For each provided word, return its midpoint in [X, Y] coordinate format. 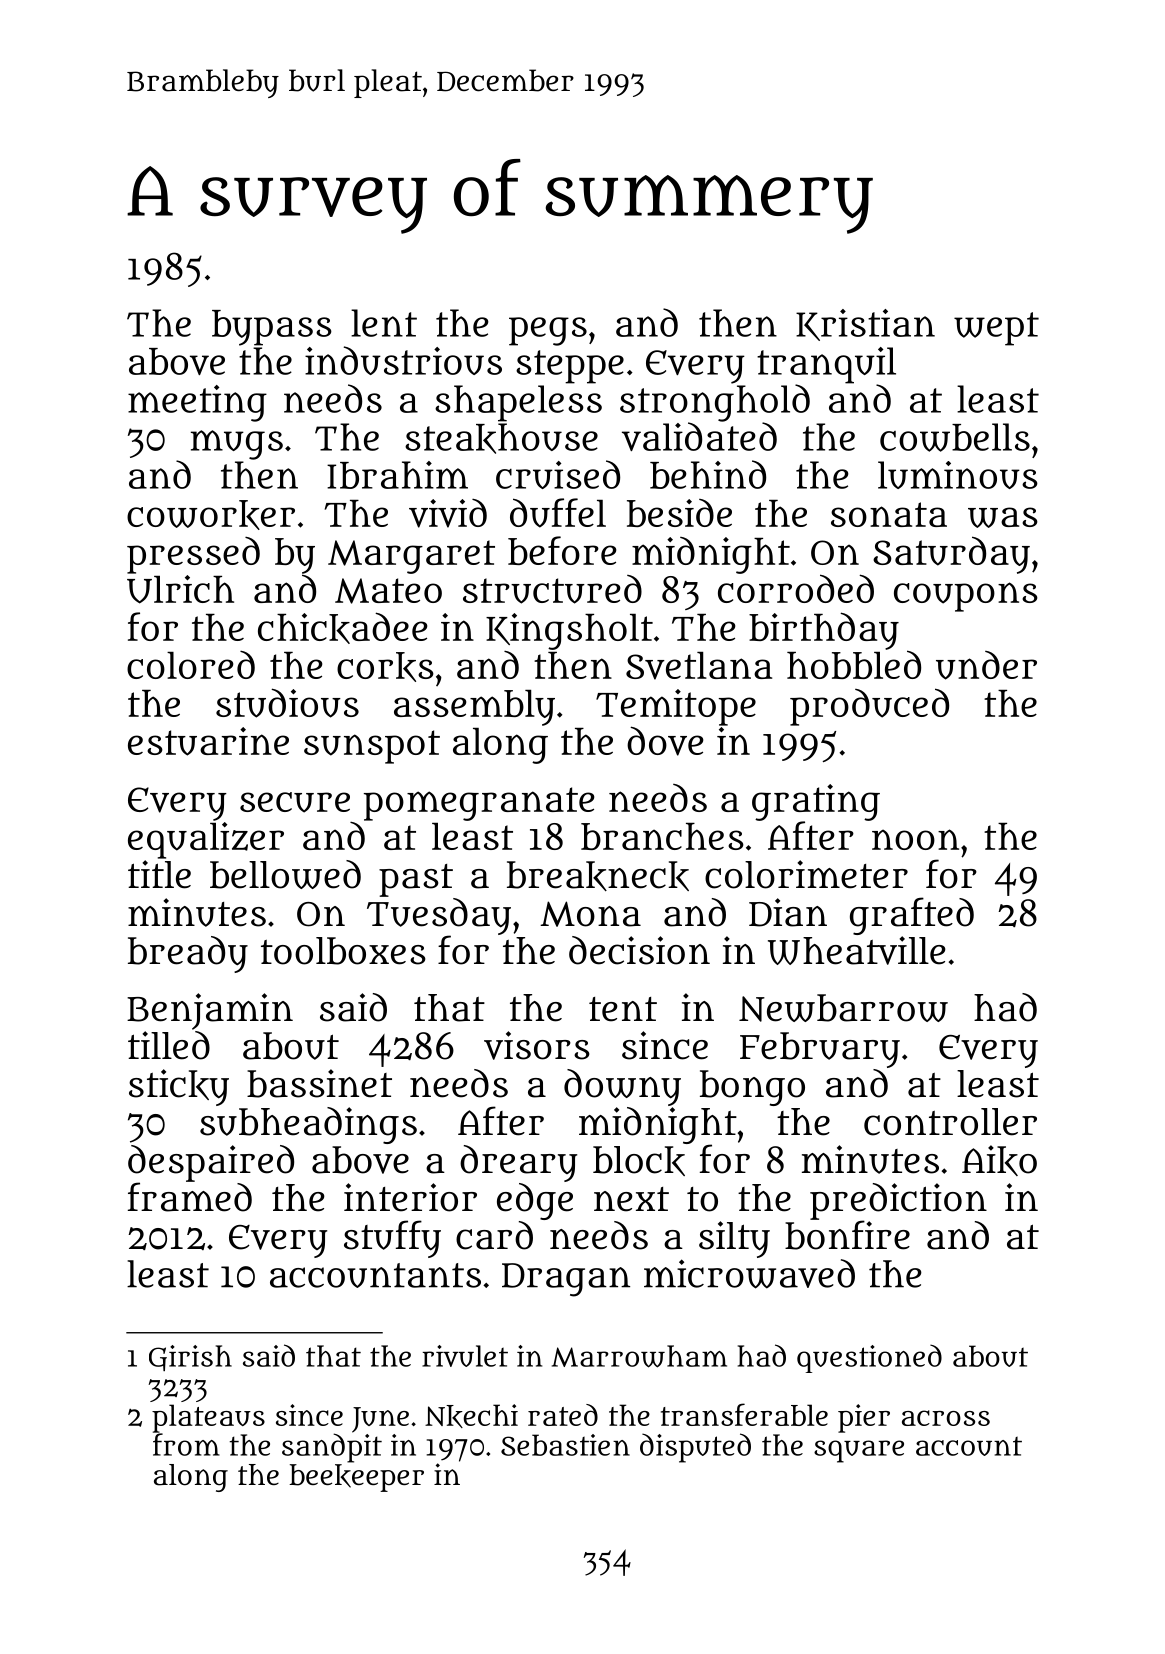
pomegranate [479, 804]
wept [996, 329]
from [186, 1444]
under [986, 665]
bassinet [319, 1083]
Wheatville [857, 950]
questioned [869, 1358]
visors [536, 1045]
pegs [548, 331]
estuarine [208, 741]
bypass [272, 328]
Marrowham [639, 1356]
